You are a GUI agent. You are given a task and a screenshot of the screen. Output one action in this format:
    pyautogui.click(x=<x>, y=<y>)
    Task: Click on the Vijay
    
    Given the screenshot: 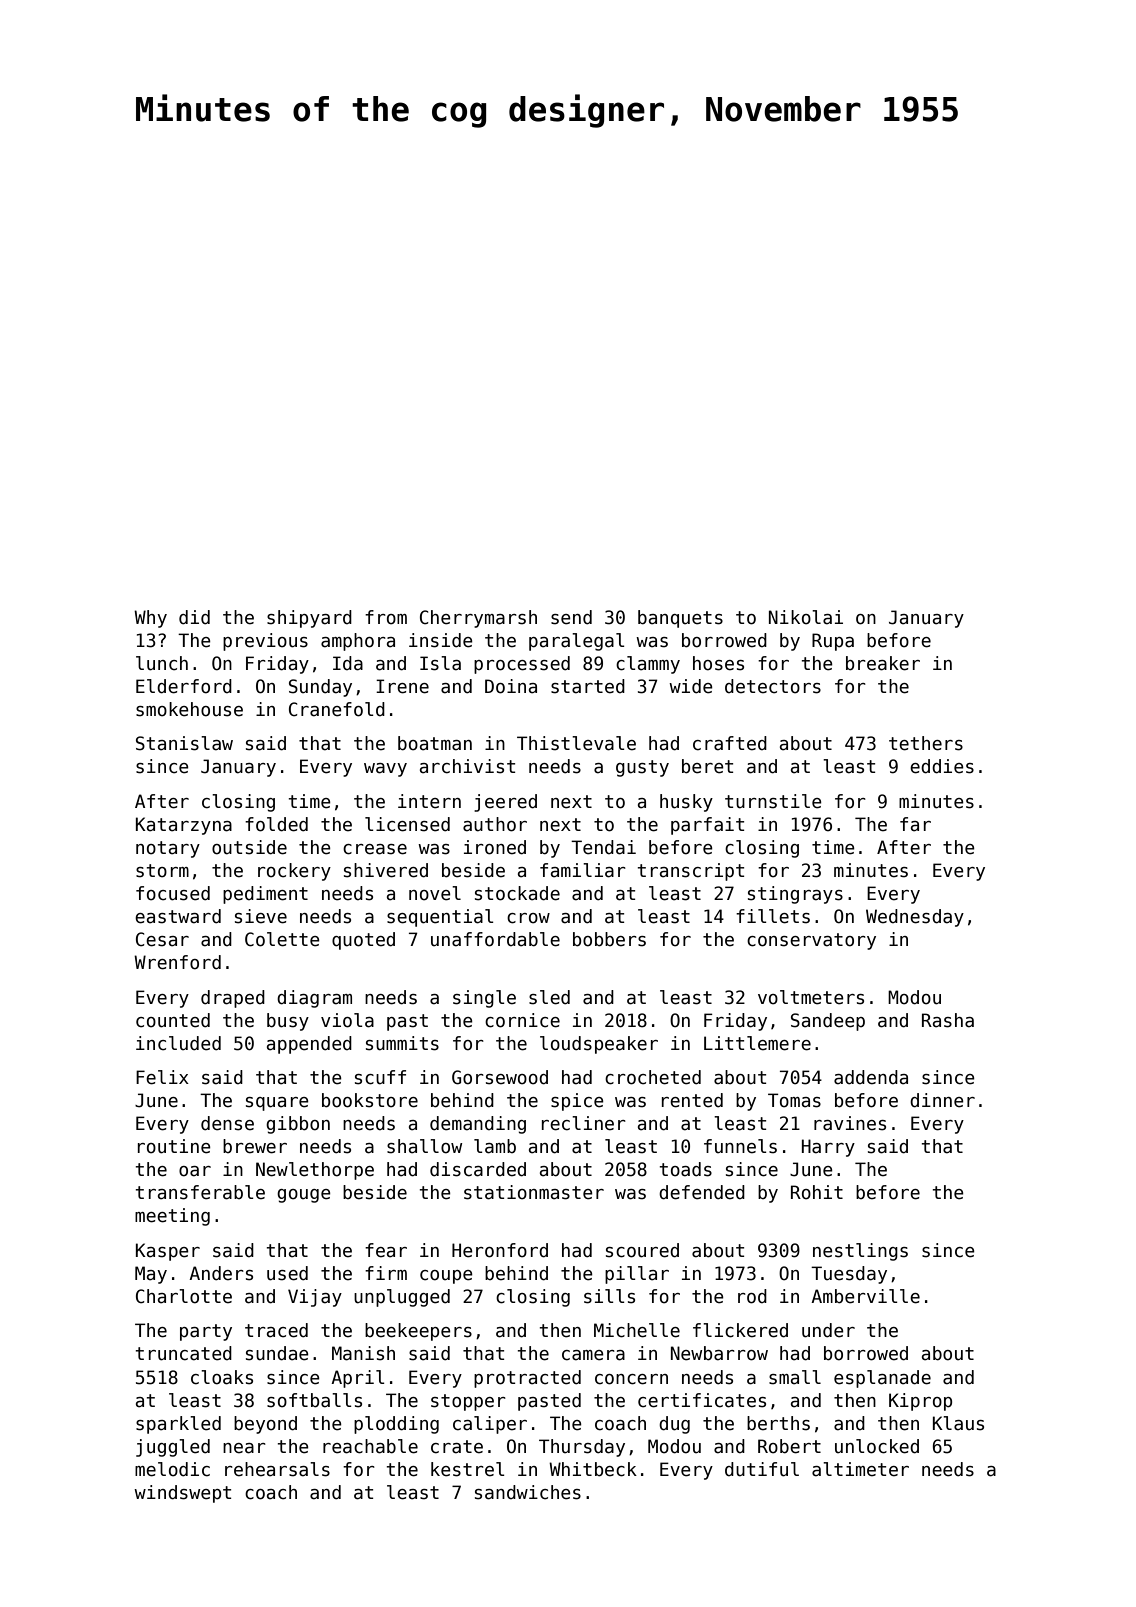 What is the action you would take?
    pyautogui.click(x=315, y=1298)
